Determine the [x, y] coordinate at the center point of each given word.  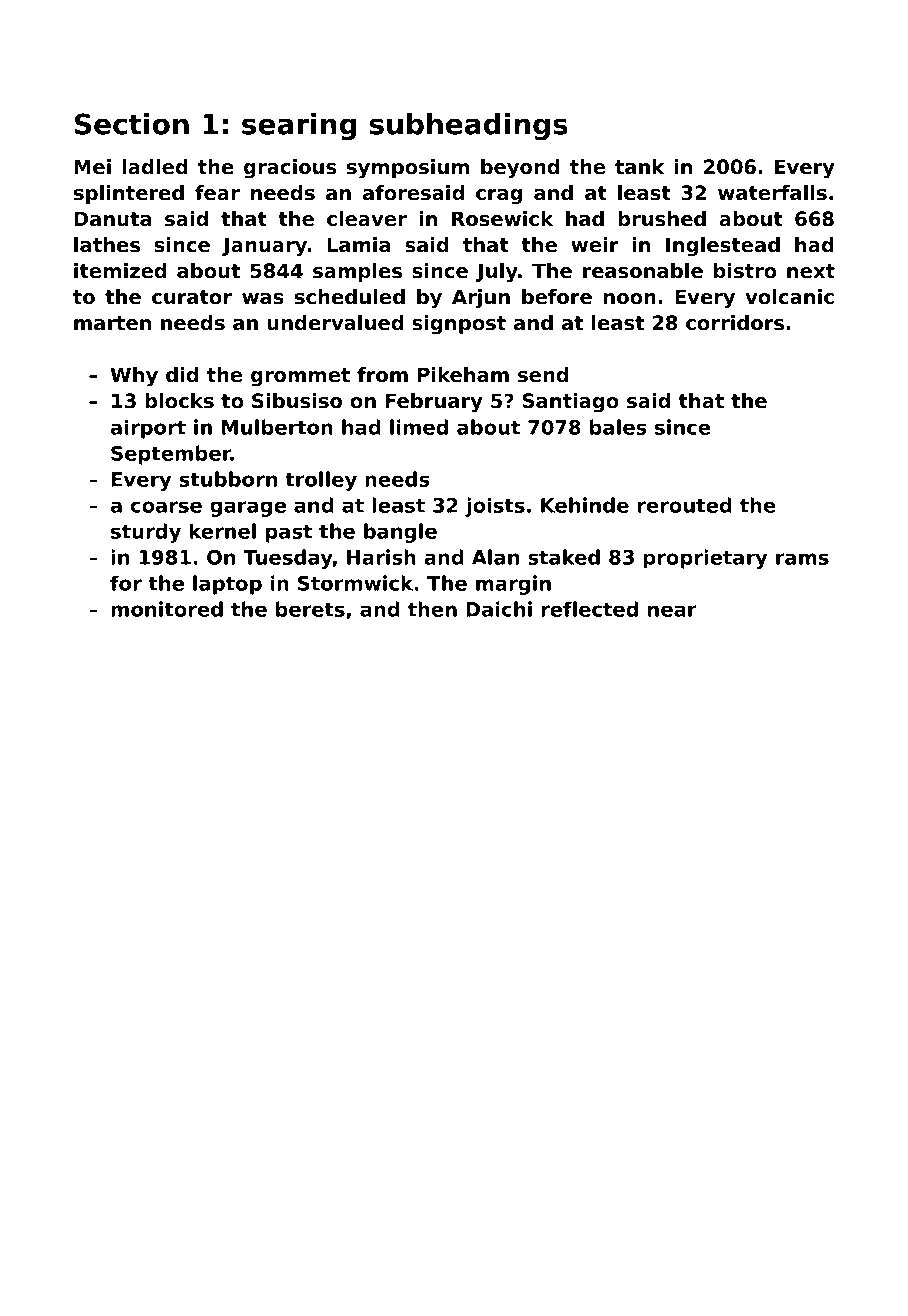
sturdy [146, 533]
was [263, 299]
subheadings [468, 127]
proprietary [705, 559]
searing [299, 127]
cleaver [367, 219]
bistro [745, 271]
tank [640, 167]
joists [495, 507]
